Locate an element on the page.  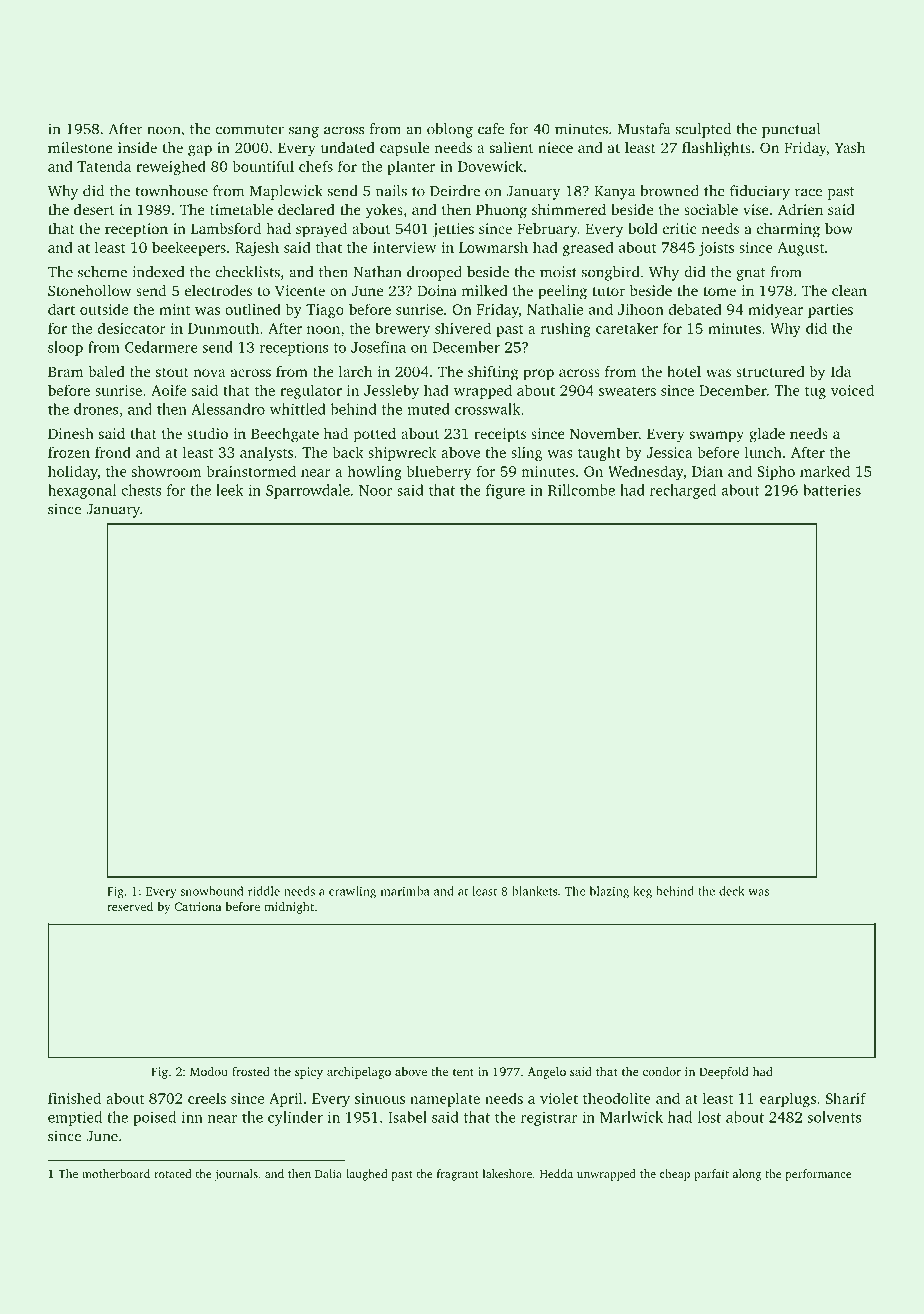
milestone is located at coordinates (80, 147).
